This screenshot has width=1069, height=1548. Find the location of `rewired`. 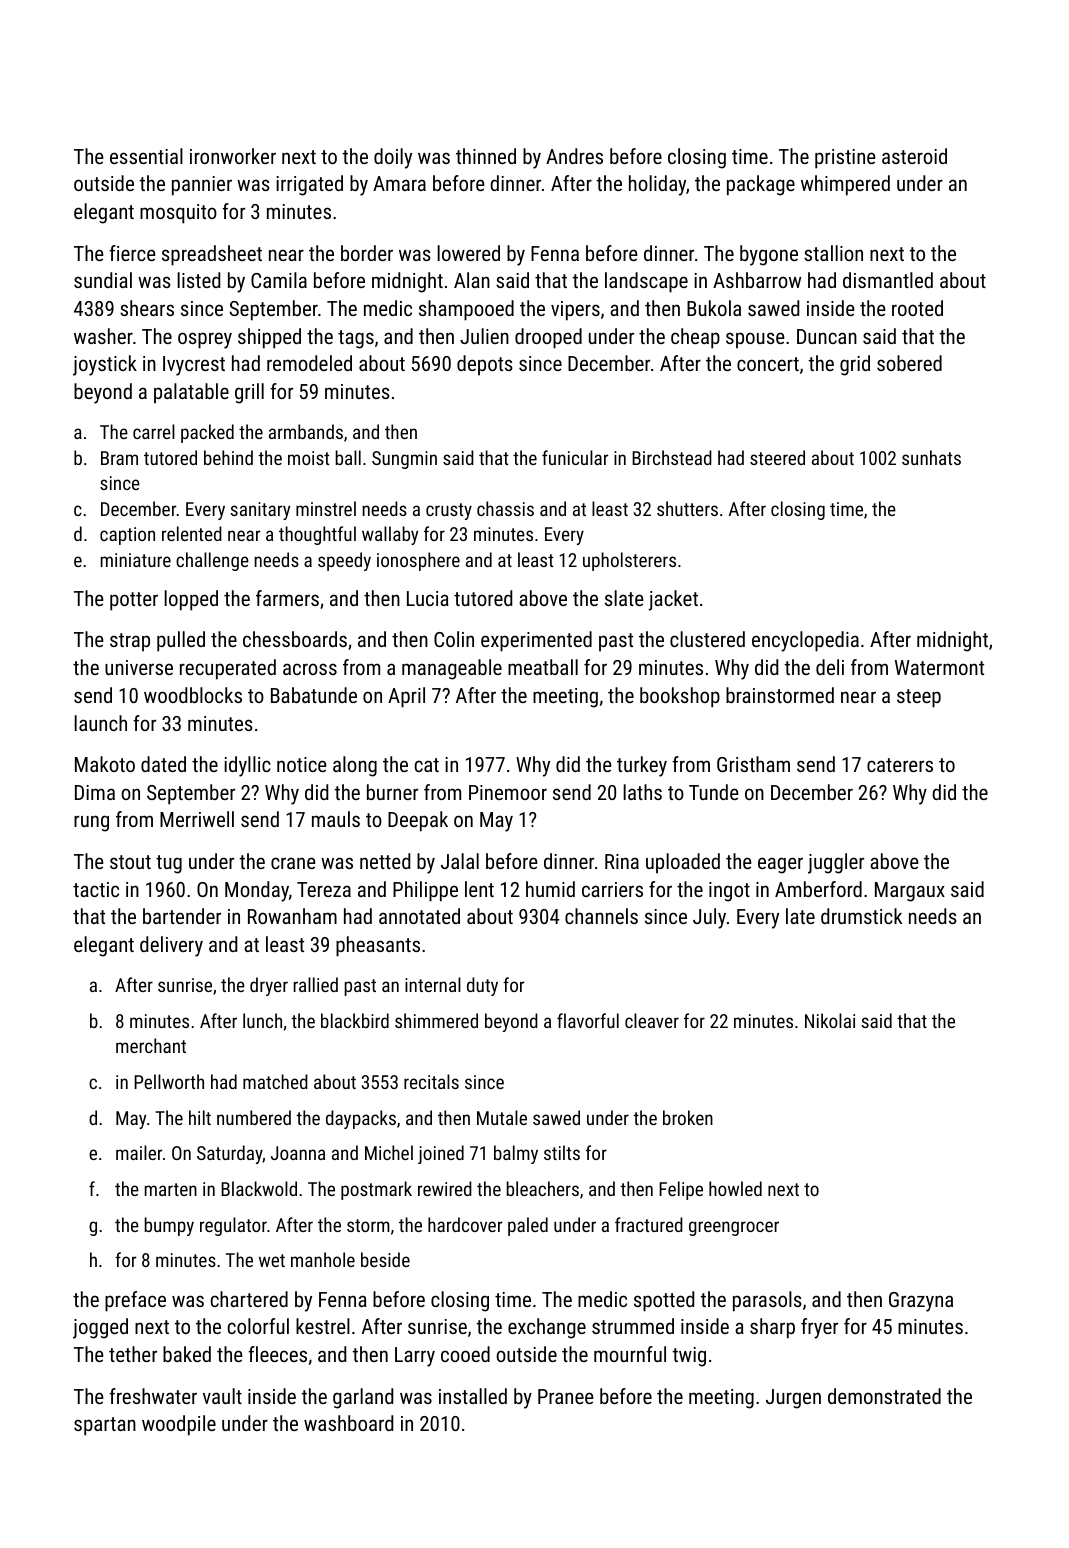

rewired is located at coordinates (445, 1188).
